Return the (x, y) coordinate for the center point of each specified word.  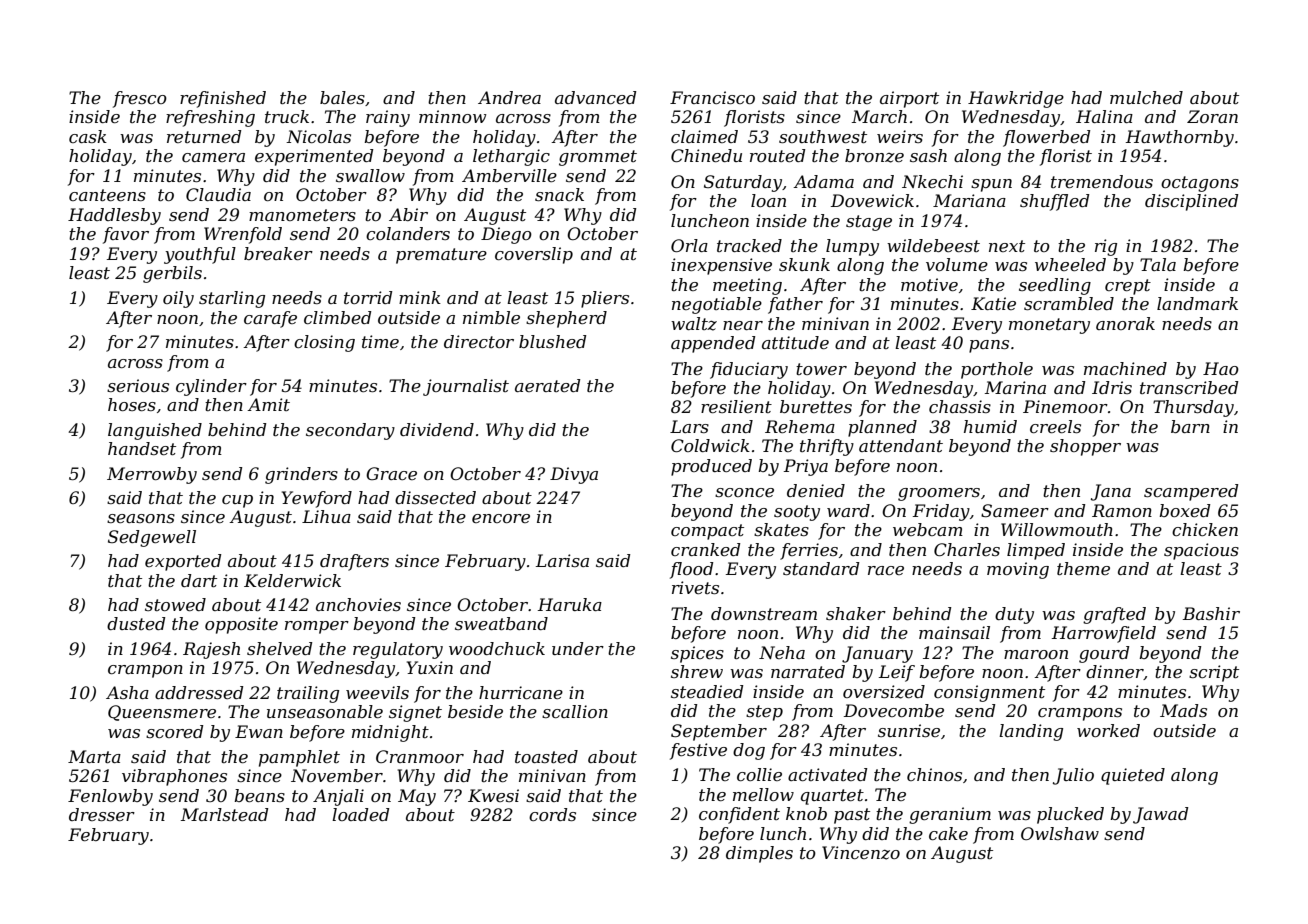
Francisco (712, 97)
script (1214, 673)
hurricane (521, 692)
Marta (94, 756)
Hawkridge (1016, 99)
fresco (140, 99)
